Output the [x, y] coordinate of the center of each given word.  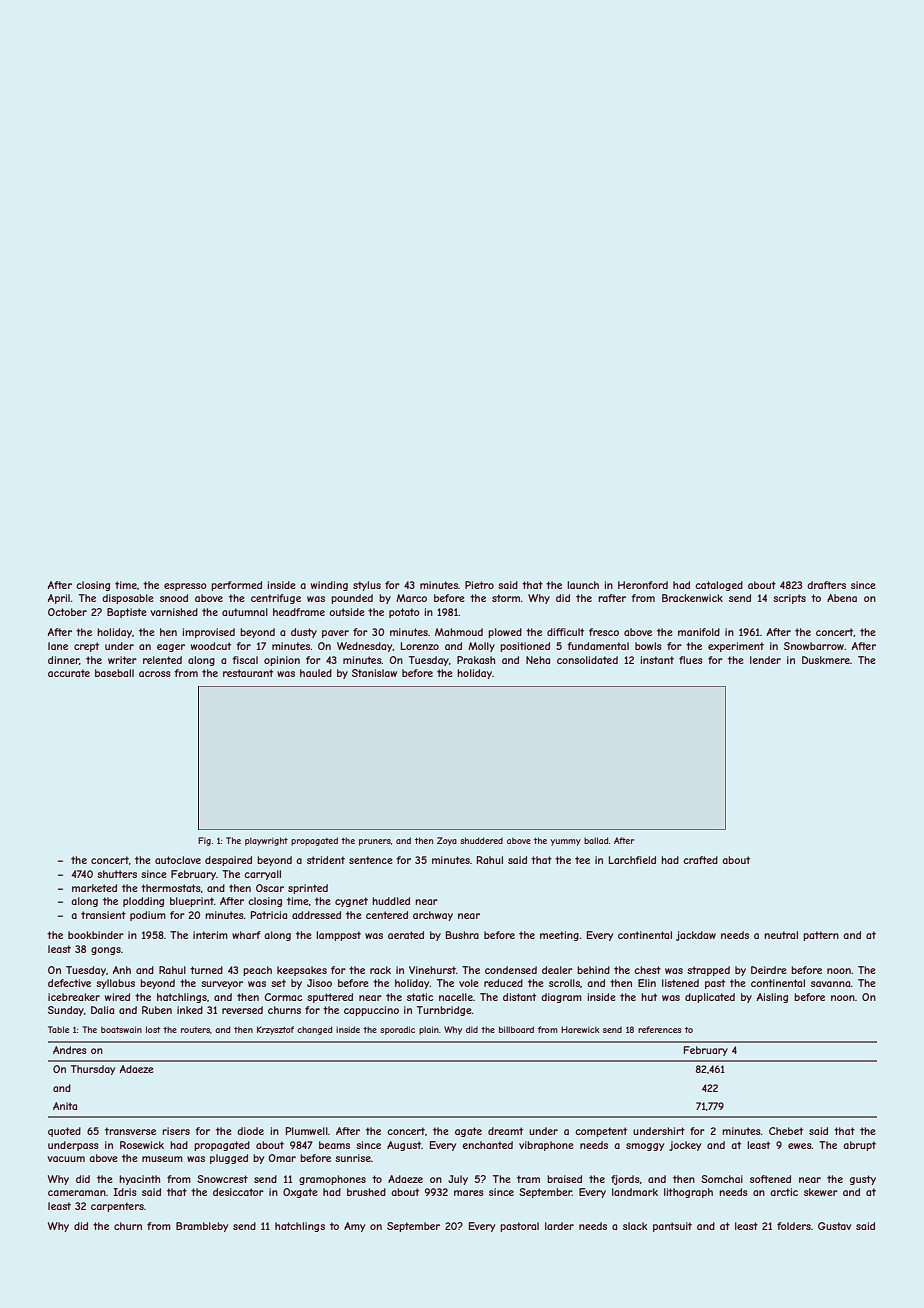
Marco [411, 598]
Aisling [772, 998]
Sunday [66, 1011]
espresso [185, 587]
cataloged [719, 586]
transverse [130, 1131]
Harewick [580, 1029]
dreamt [505, 1131]
